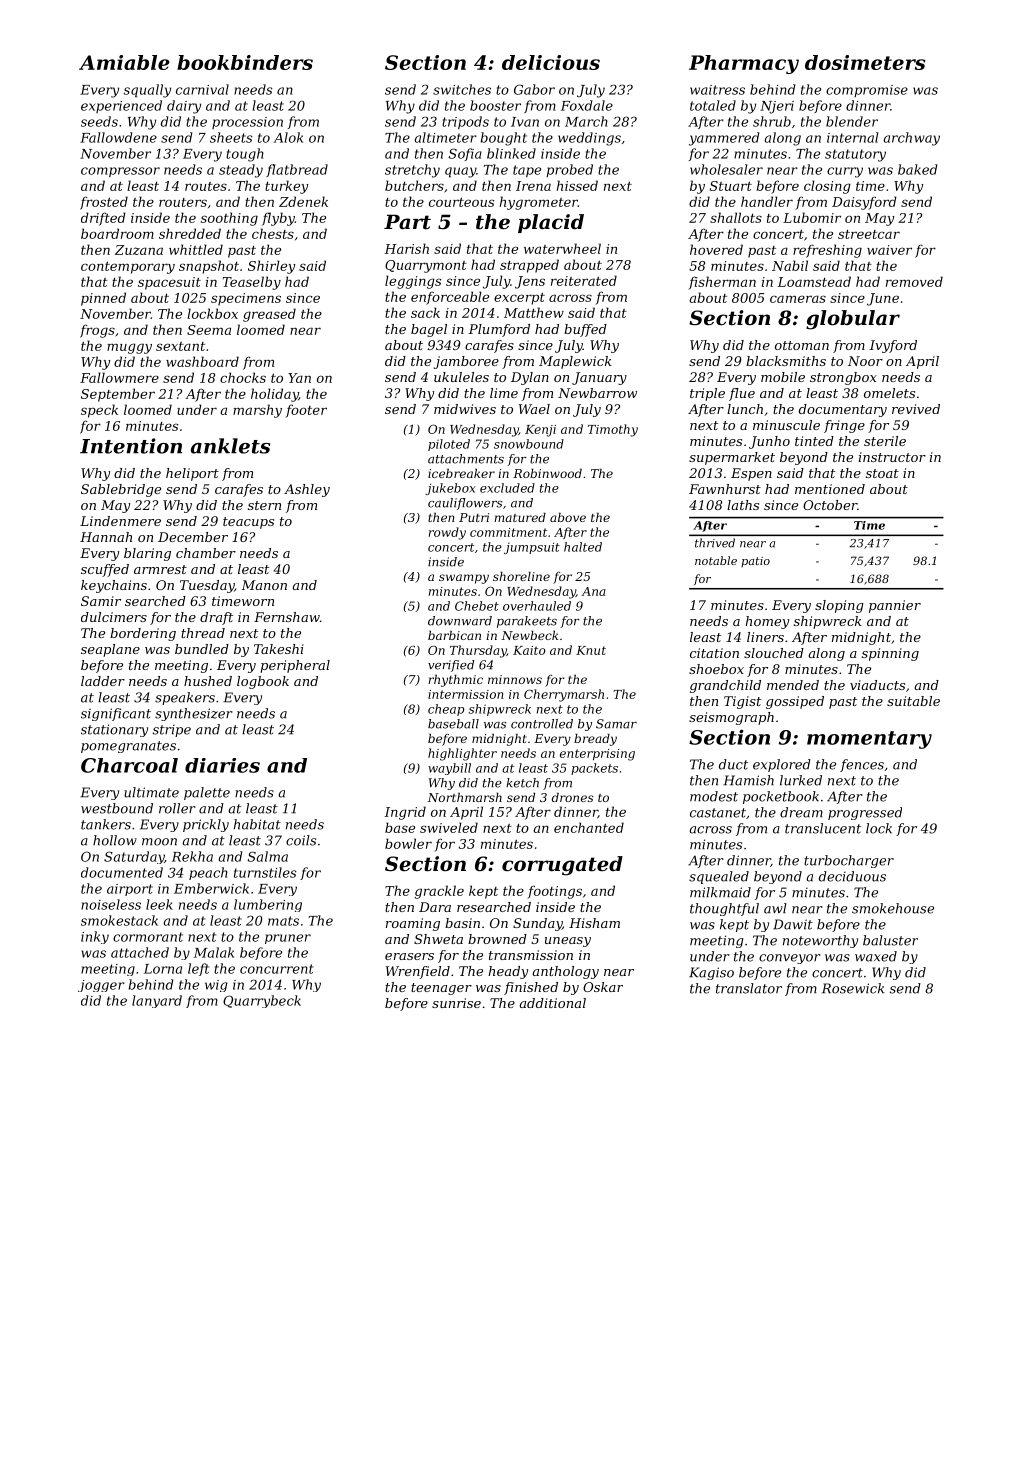 The height and width of the screenshot is (1482, 1024). Describe the element at coordinates (585, 330) in the screenshot. I see `buffed` at that location.
